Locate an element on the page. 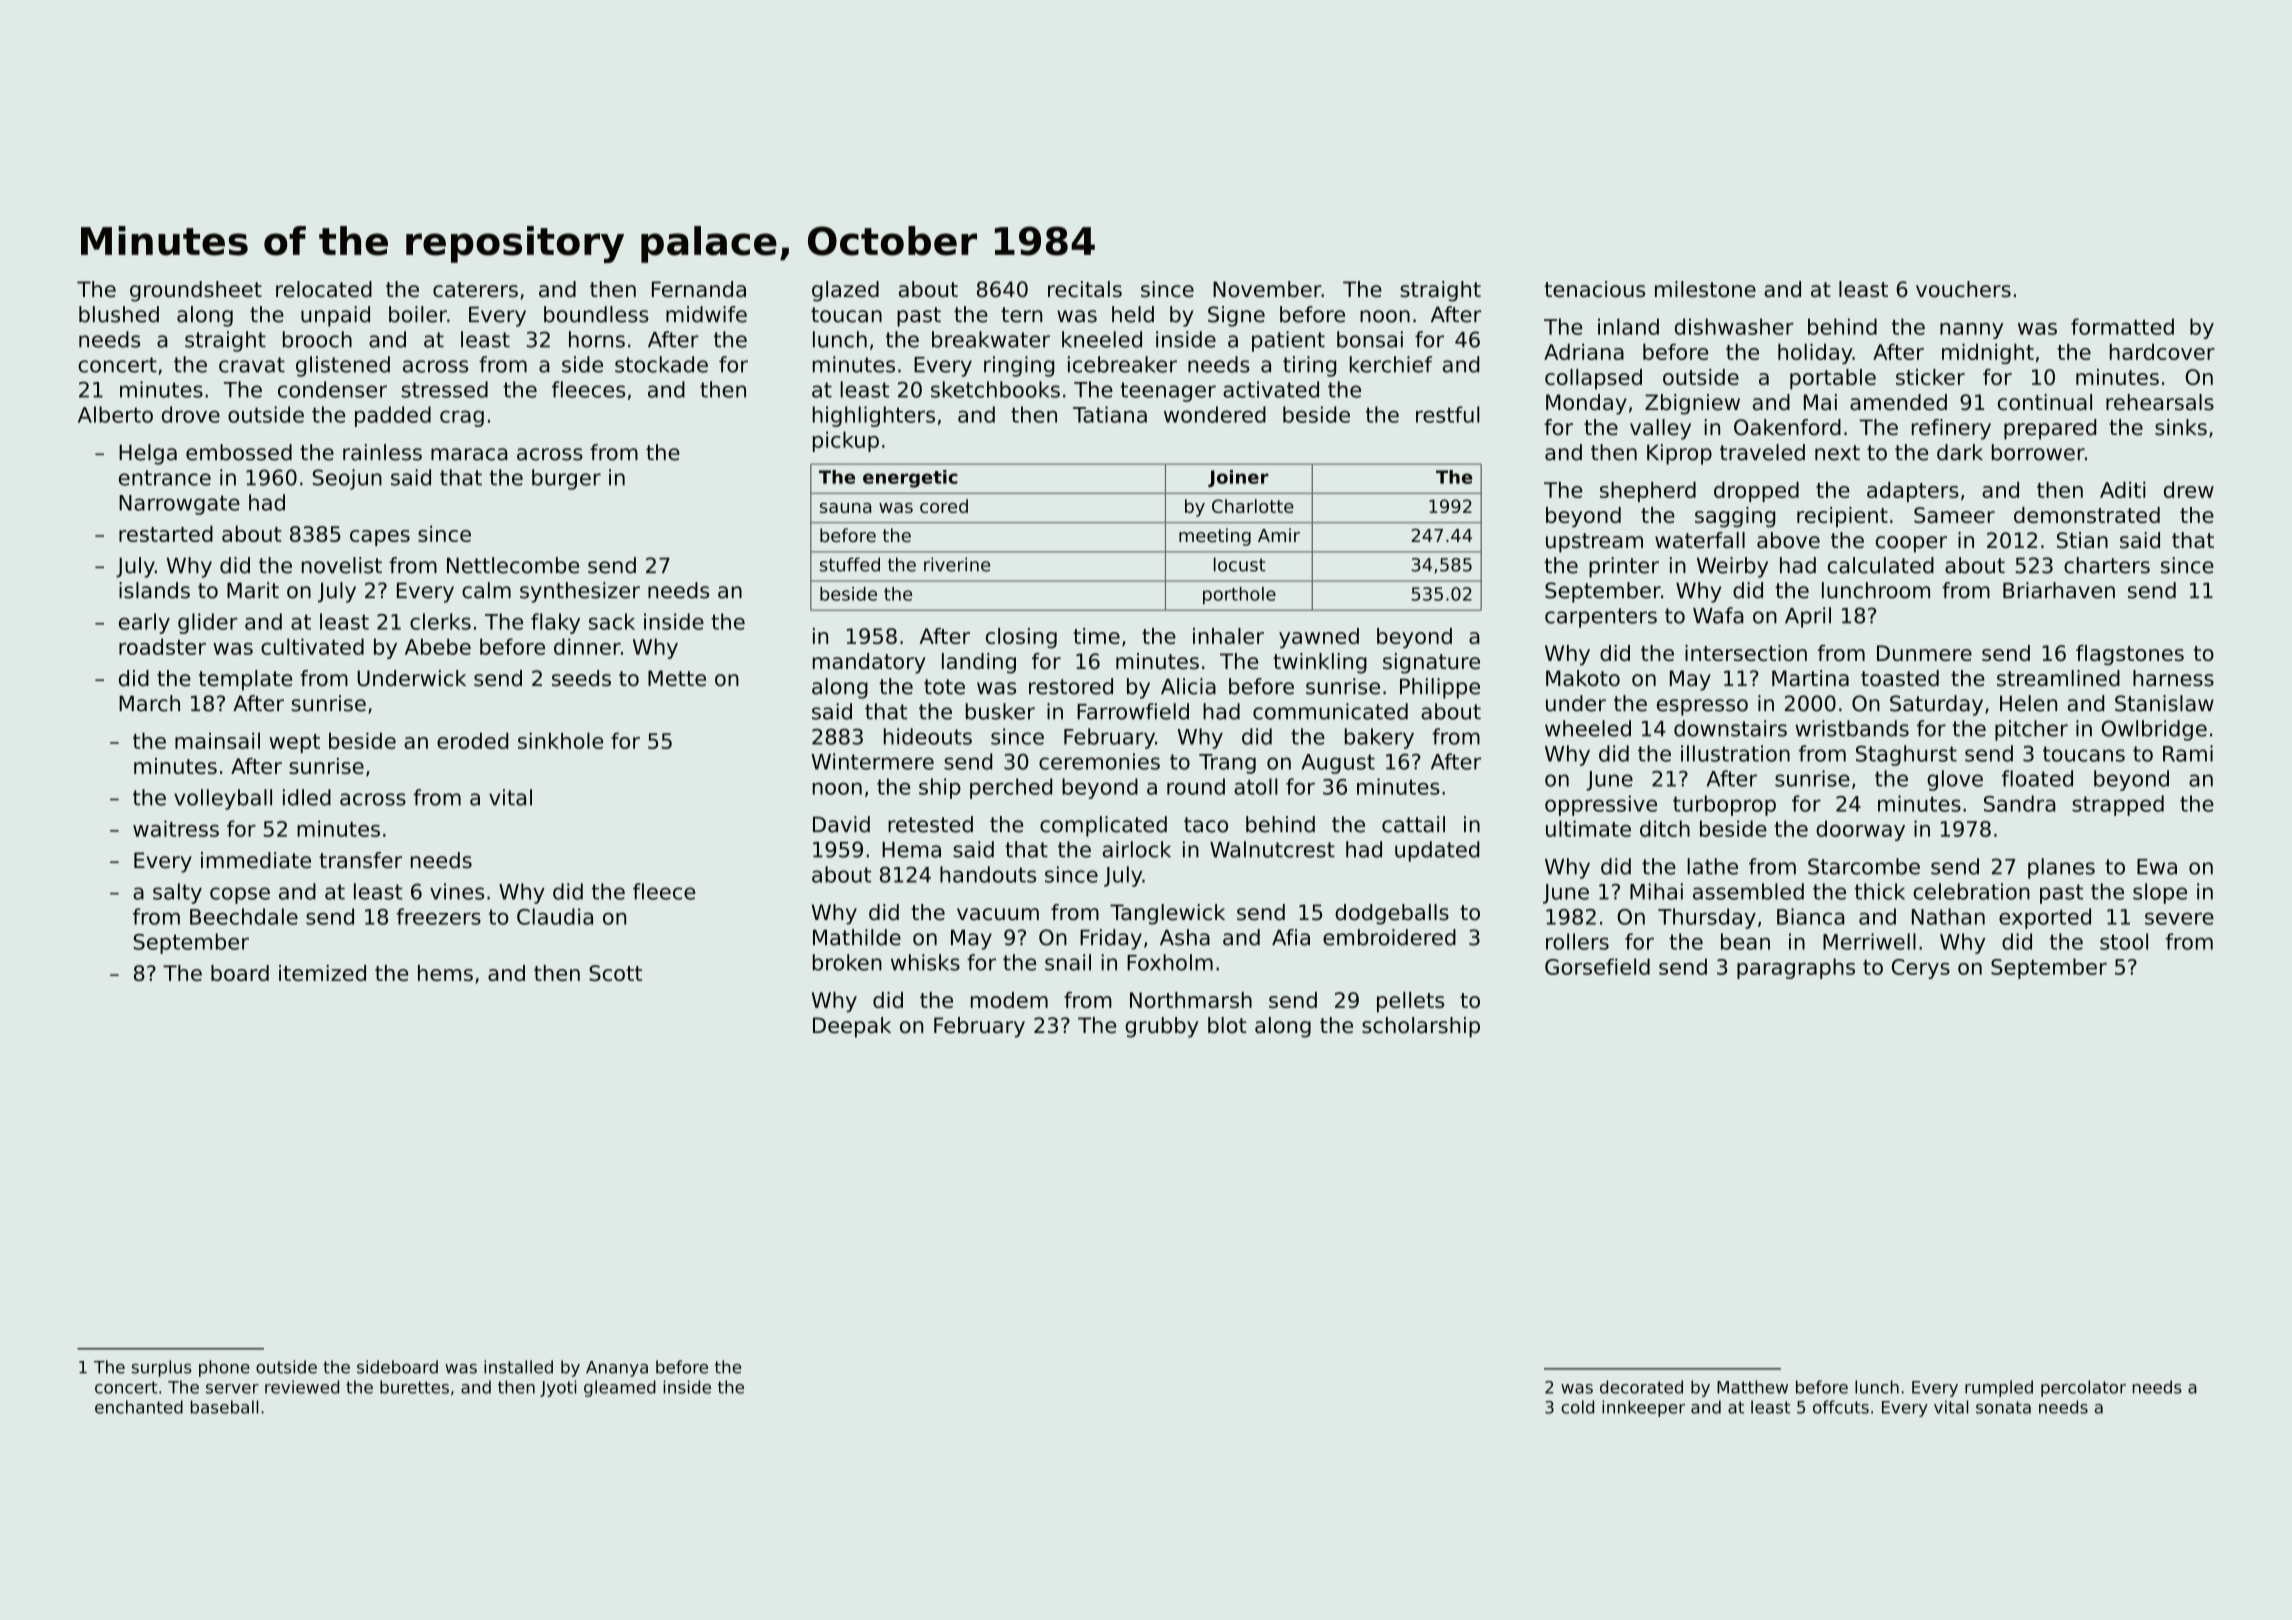 The image size is (2292, 1620). pellets is located at coordinates (1410, 1002).
